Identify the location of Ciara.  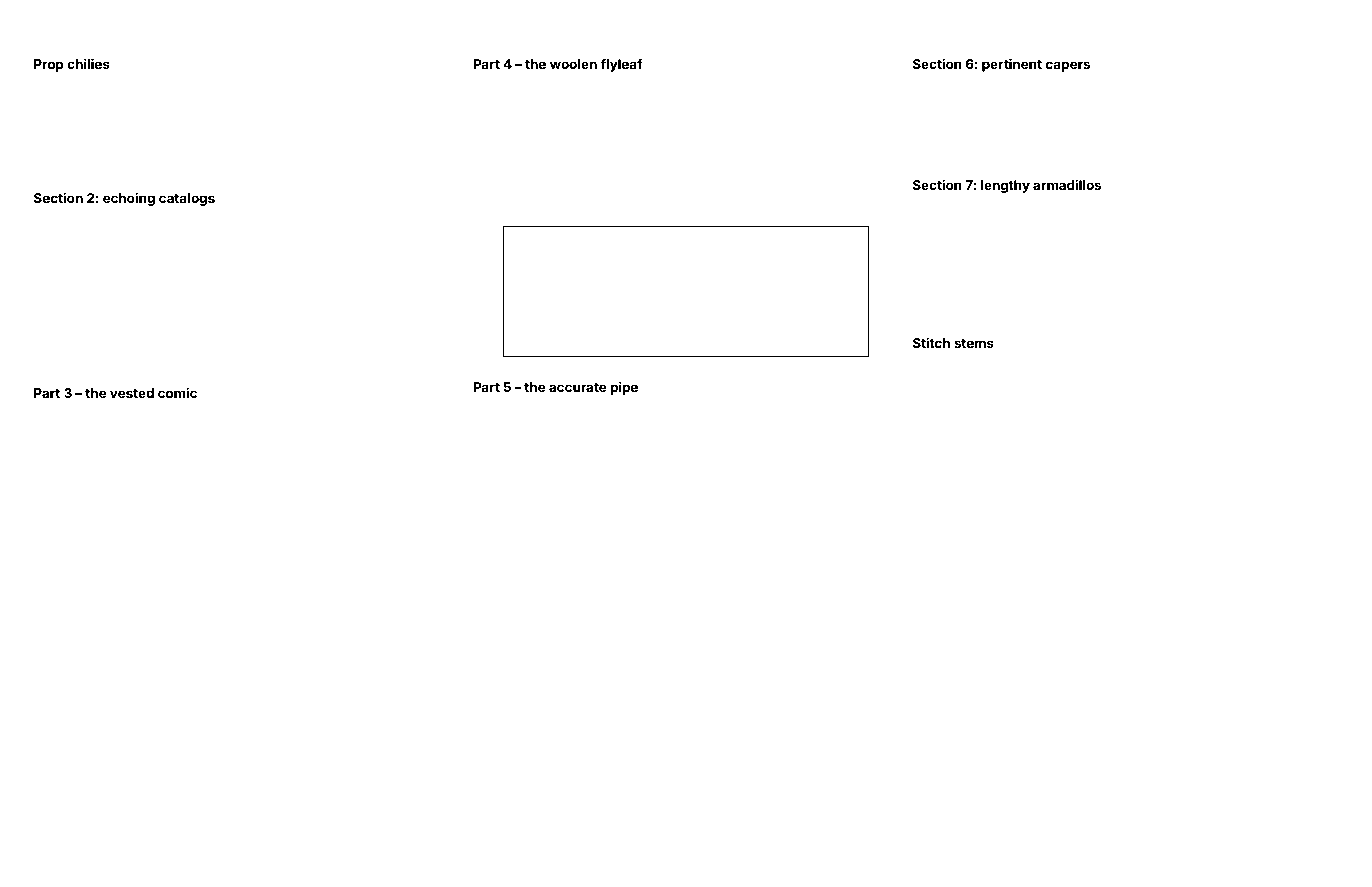
(447, 241).
